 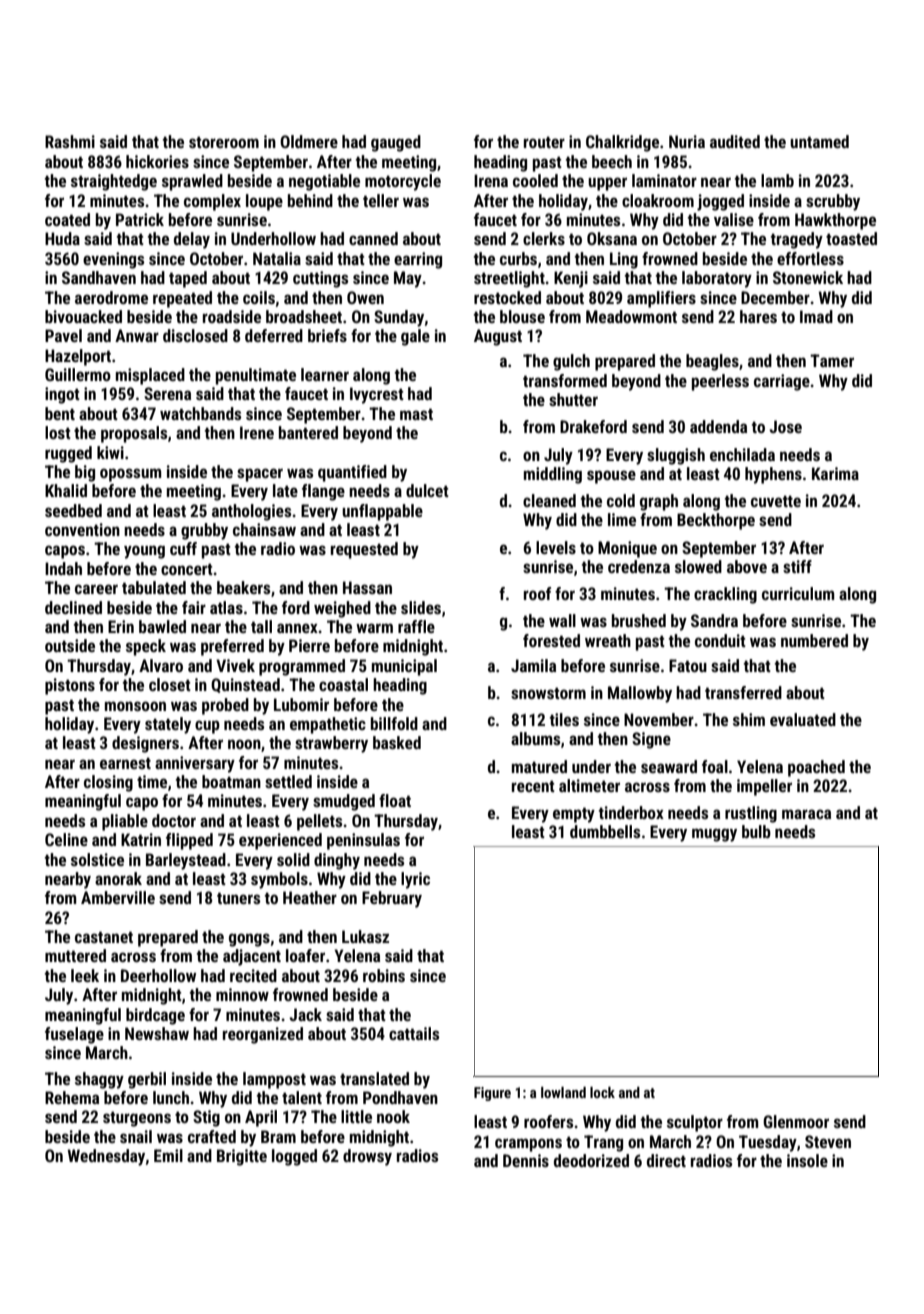 What do you see at coordinates (556, 547) in the screenshot?
I see `levels` at bounding box center [556, 547].
